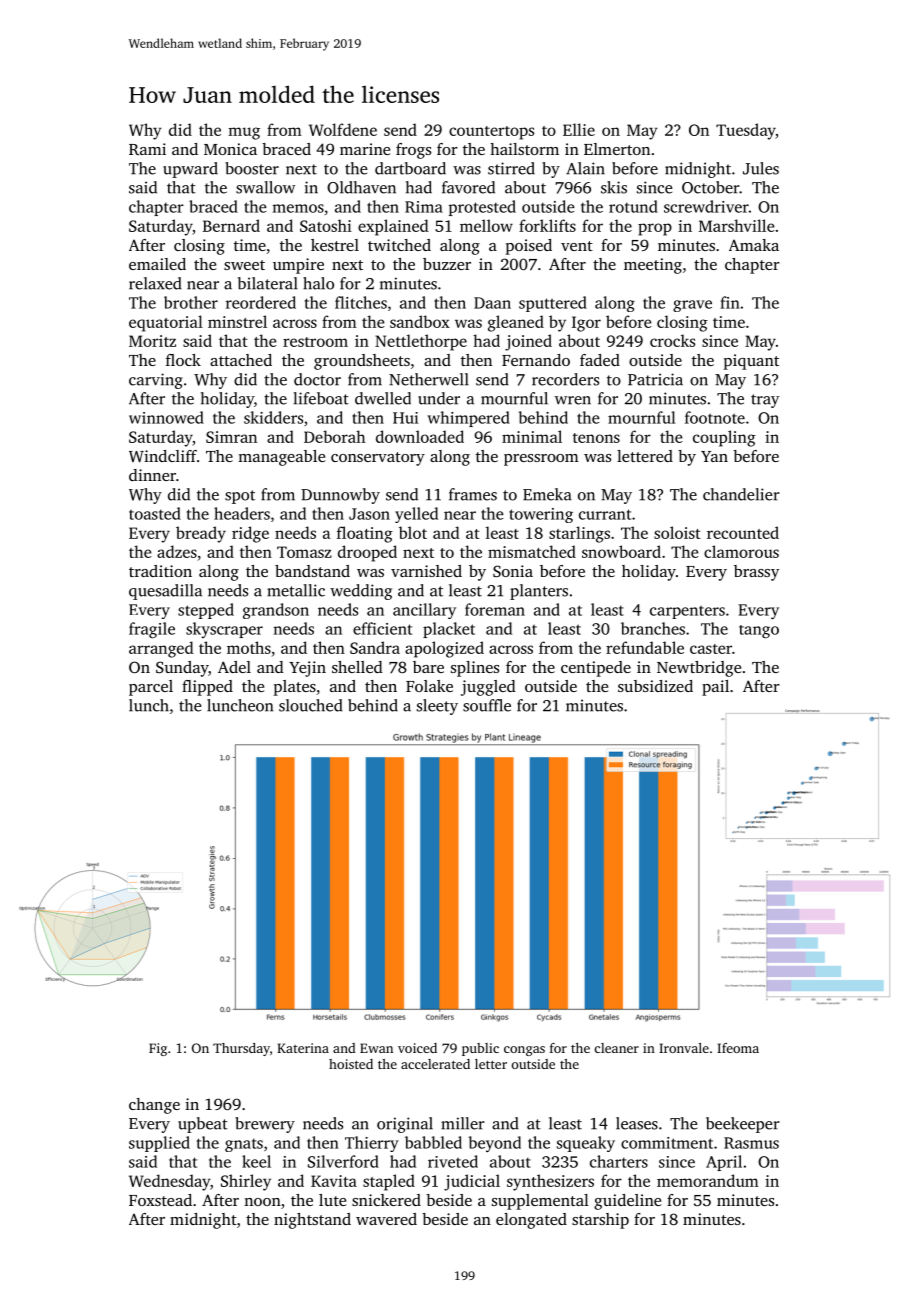 The height and width of the image is (1316, 908). I want to click on Ewan, so click(376, 1048).
